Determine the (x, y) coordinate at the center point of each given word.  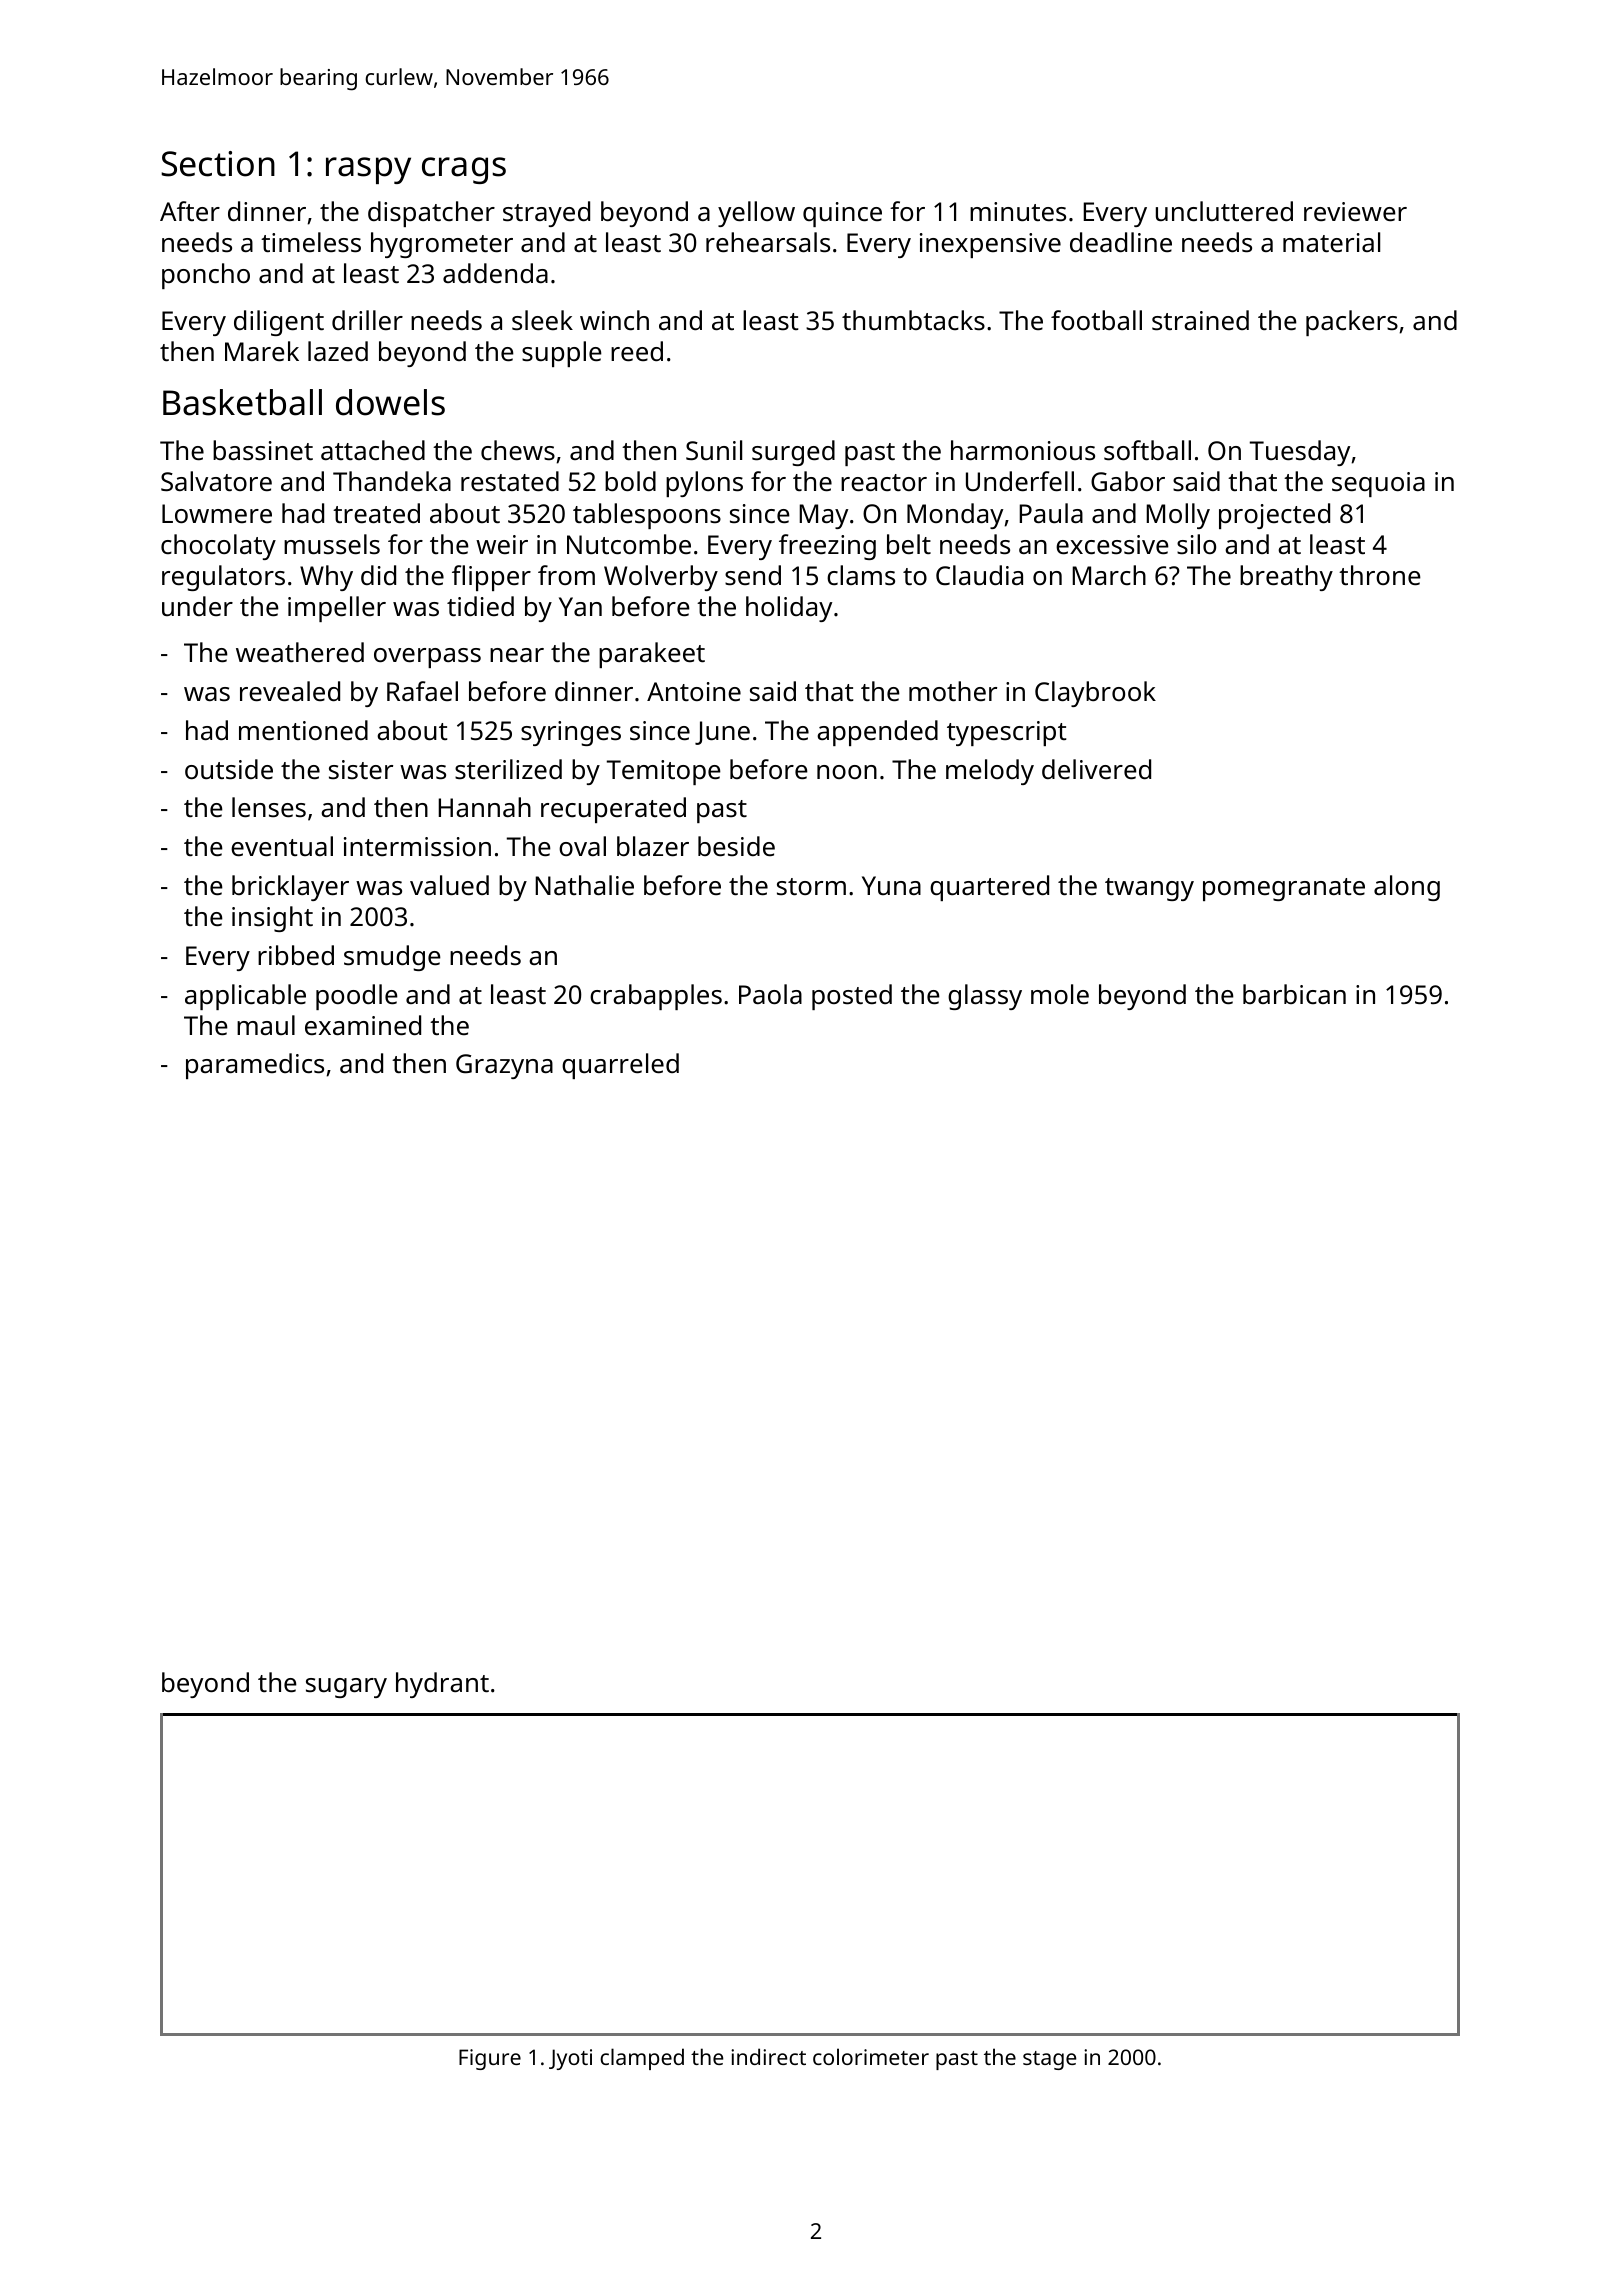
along (1407, 888)
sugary (346, 1688)
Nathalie (584, 885)
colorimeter (871, 2056)
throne (1380, 575)
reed (637, 351)
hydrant (442, 1685)
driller (367, 320)
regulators (223, 578)
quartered (989, 888)
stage (1049, 2060)
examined (363, 1025)
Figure (490, 2059)
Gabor (1128, 481)
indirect (768, 2056)
